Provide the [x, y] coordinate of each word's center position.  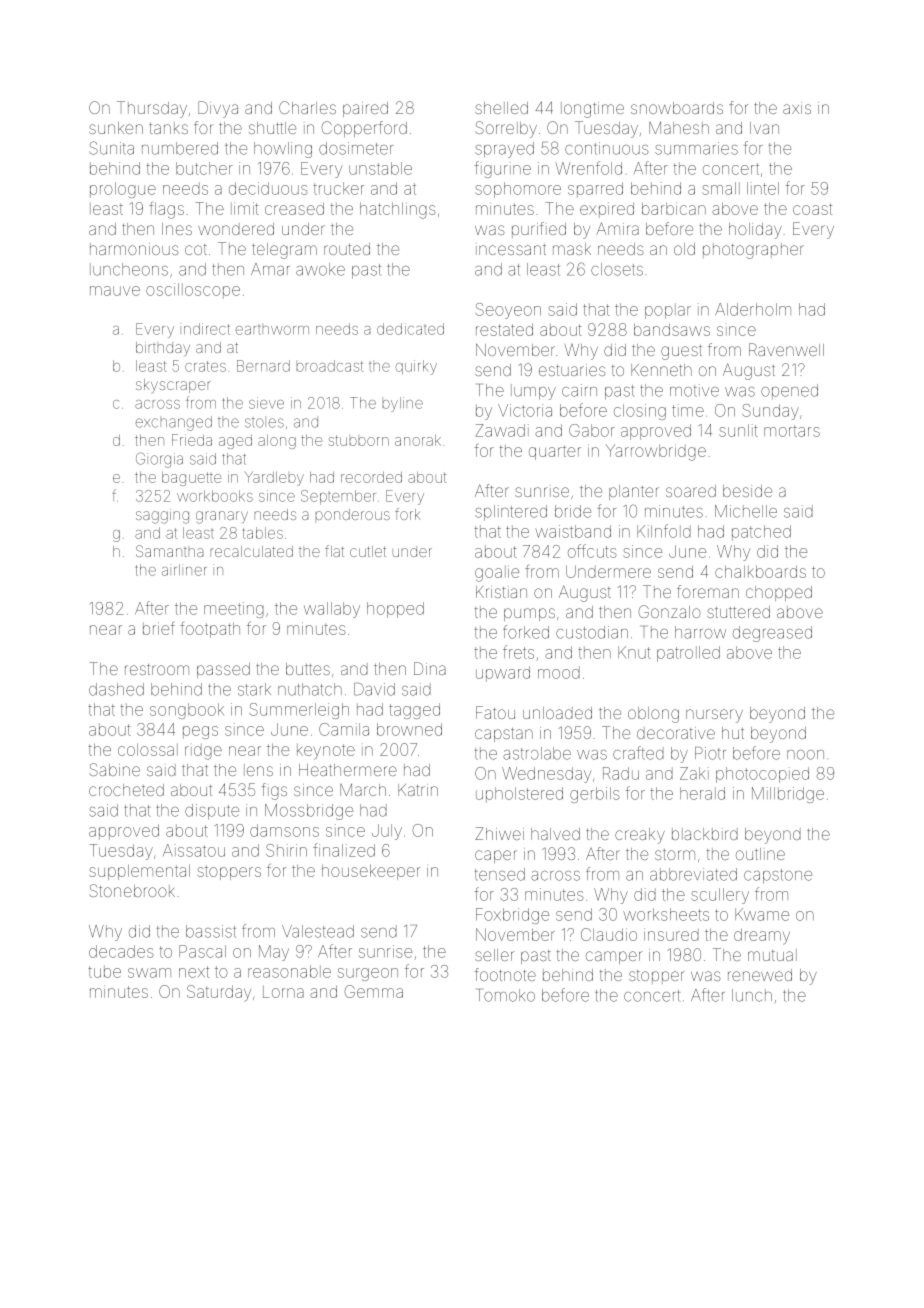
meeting [234, 610]
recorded [371, 477]
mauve [115, 291]
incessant [511, 249]
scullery [720, 896]
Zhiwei [499, 833]
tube [104, 971]
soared [691, 491]
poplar [668, 311]
